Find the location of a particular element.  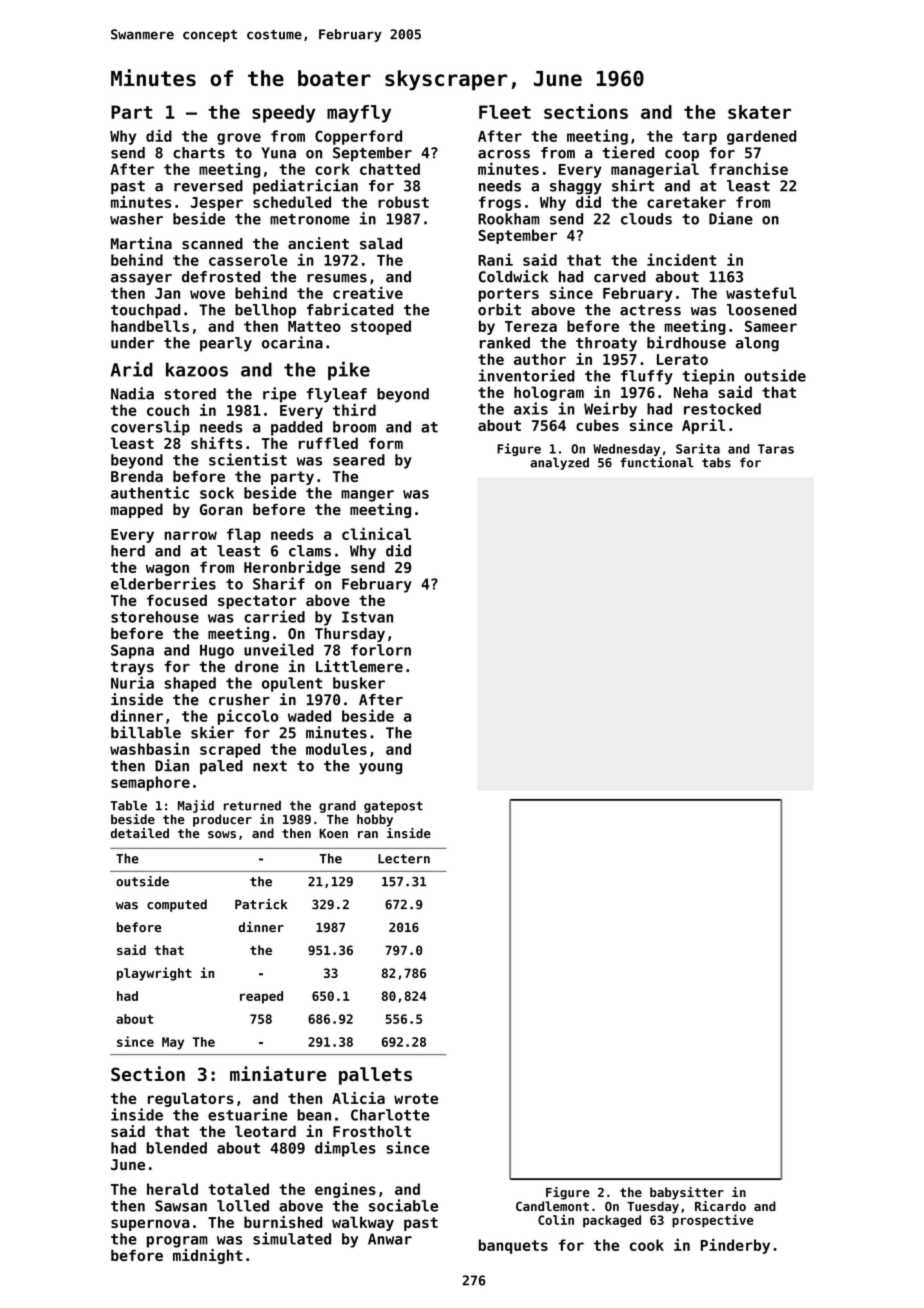

tabs is located at coordinates (716, 462).
